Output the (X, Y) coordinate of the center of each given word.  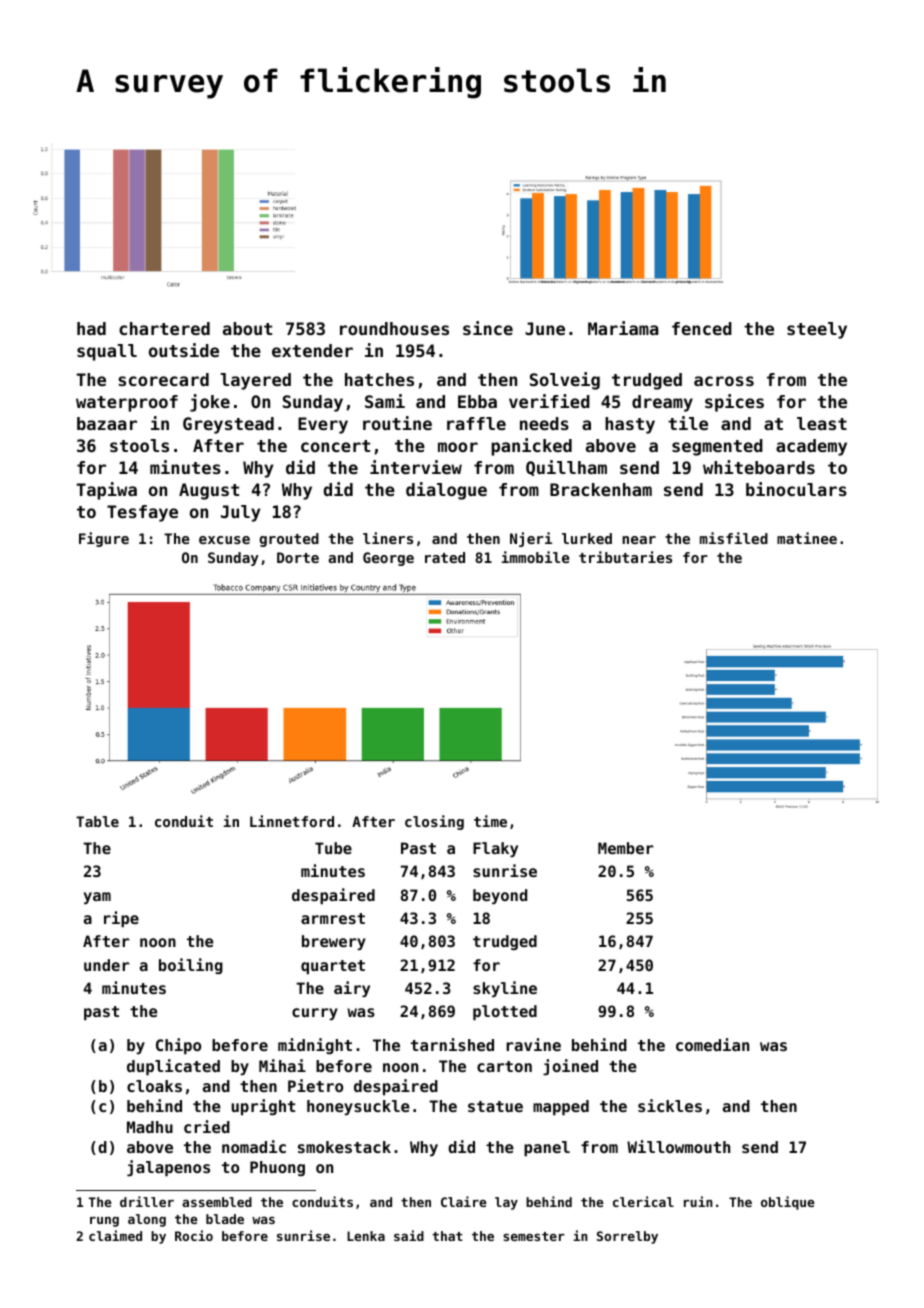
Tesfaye (142, 513)
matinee (807, 538)
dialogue (446, 491)
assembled (217, 1202)
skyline (505, 989)
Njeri (531, 539)
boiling (191, 966)
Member (625, 848)
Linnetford (292, 821)
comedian (712, 1044)
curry (315, 1014)
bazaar (107, 423)
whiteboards (759, 467)
